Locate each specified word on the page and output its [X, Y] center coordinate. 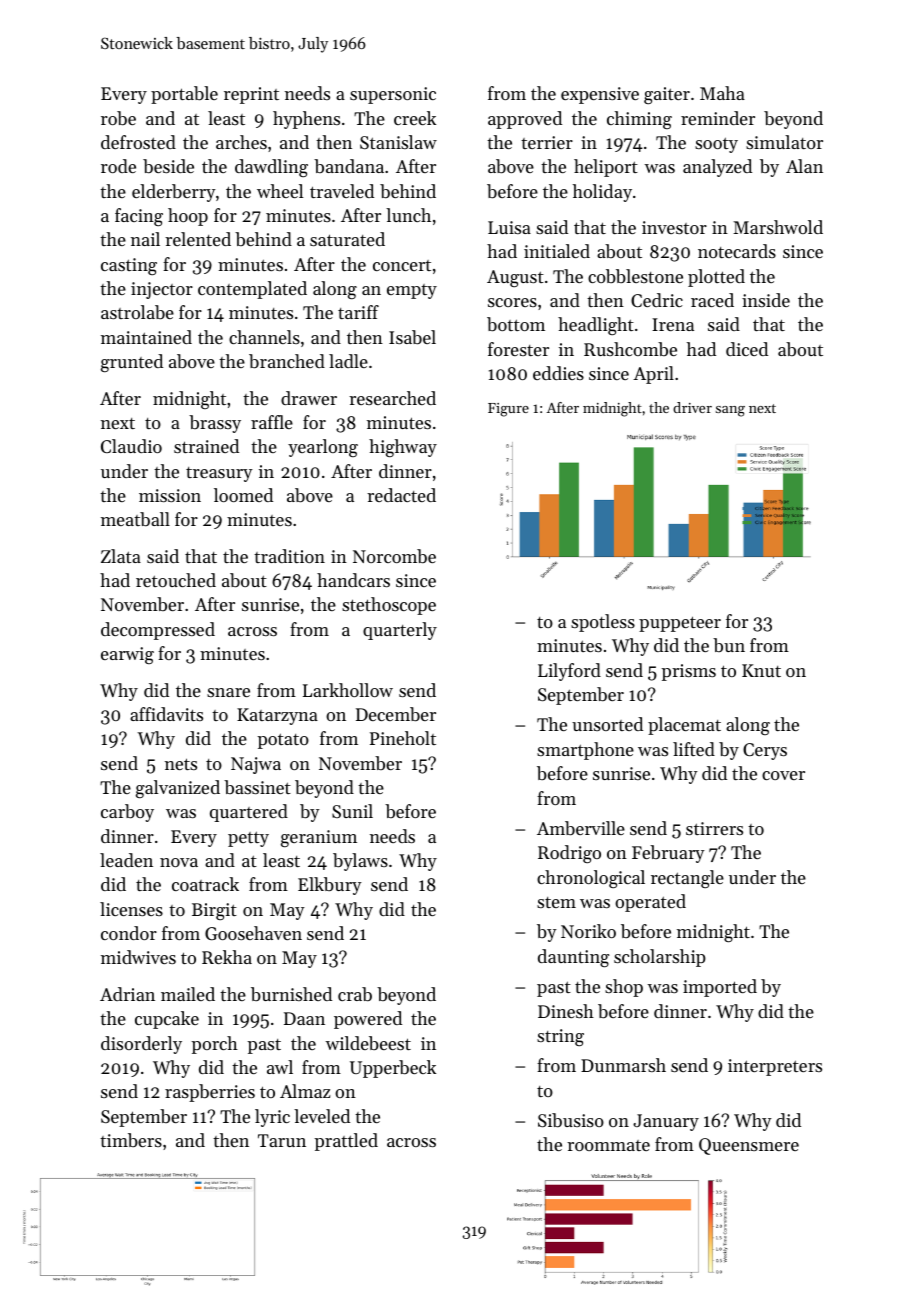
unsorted [607, 724]
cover [783, 775]
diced [747, 349]
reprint [251, 95]
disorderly [141, 1045]
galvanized [178, 789]
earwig [127, 655]
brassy [215, 424]
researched [392, 398]
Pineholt [403, 738]
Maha [722, 93]
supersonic [393, 95]
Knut [761, 670]
